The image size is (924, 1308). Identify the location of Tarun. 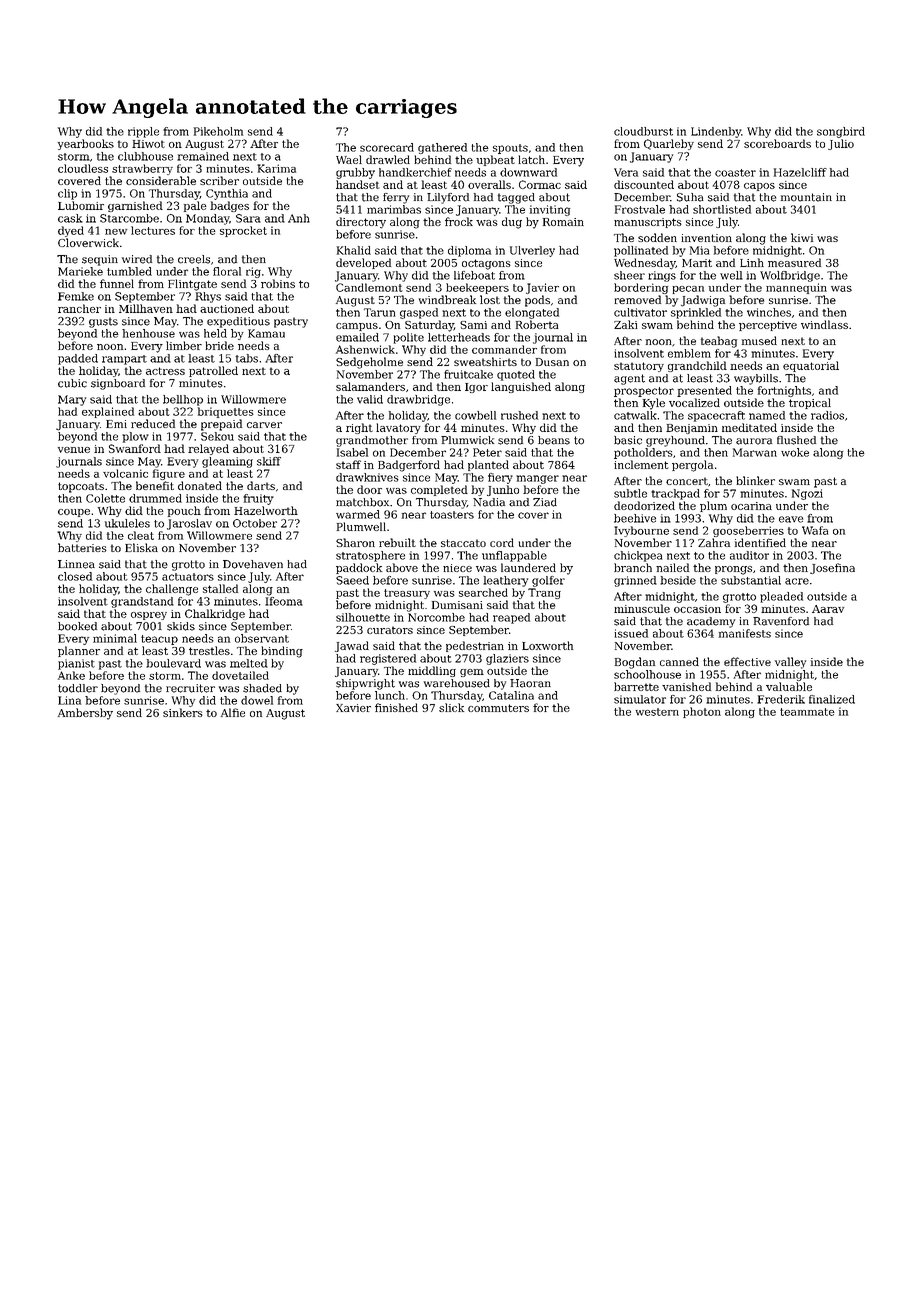
(379, 312).
